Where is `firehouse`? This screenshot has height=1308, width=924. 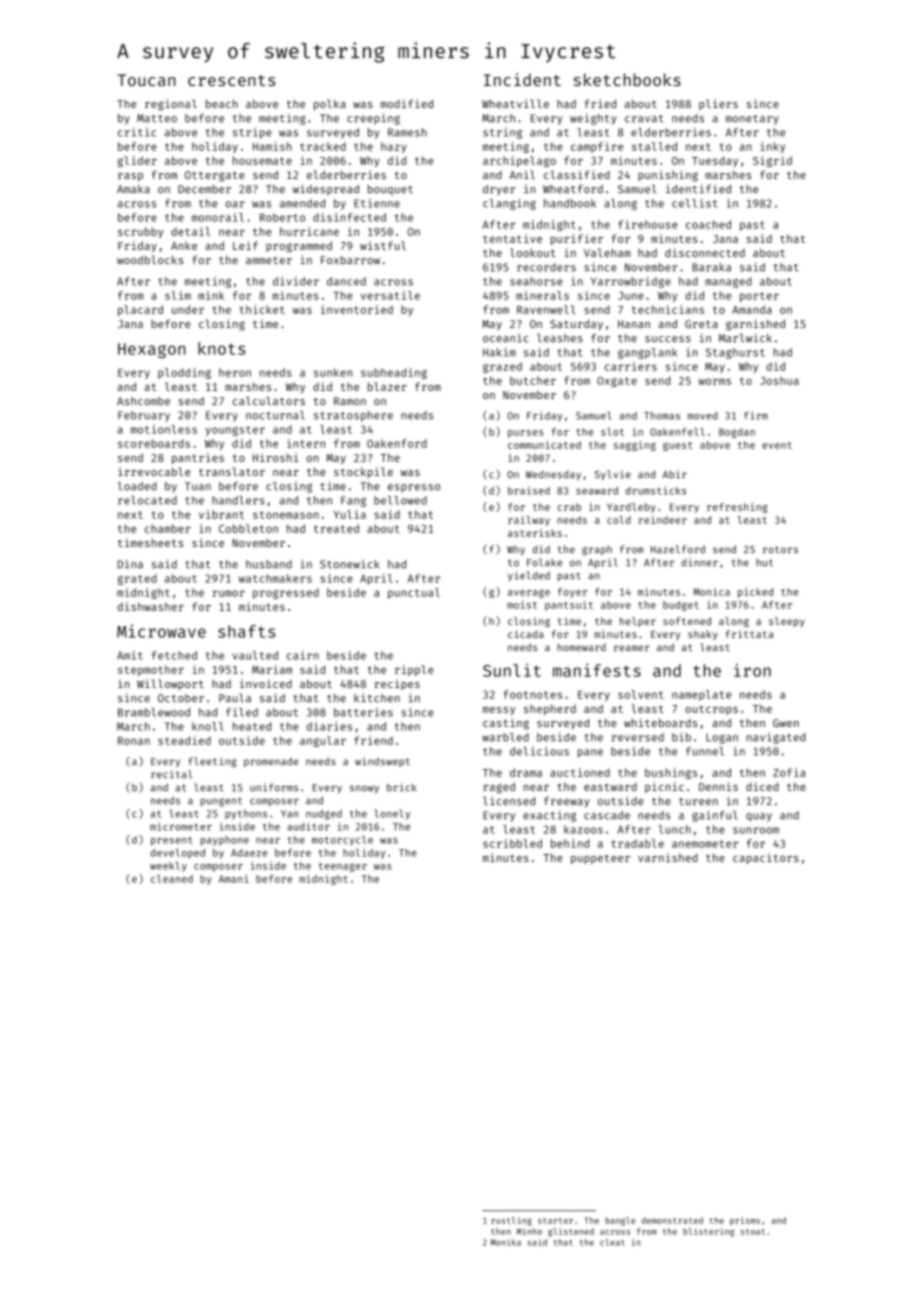 firehouse is located at coordinates (647, 224).
